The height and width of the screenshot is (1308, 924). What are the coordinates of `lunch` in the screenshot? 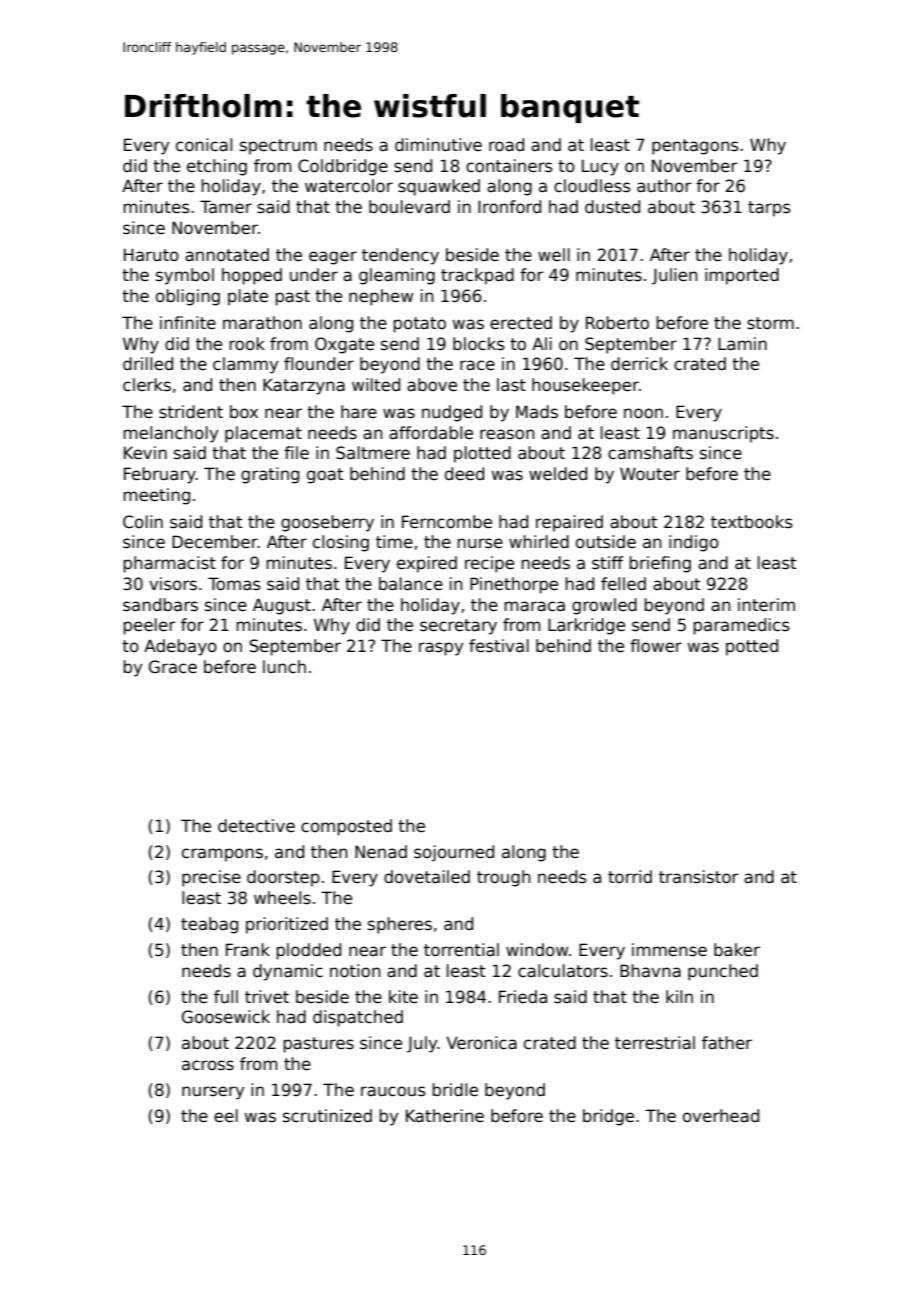 It's located at (284, 667).
